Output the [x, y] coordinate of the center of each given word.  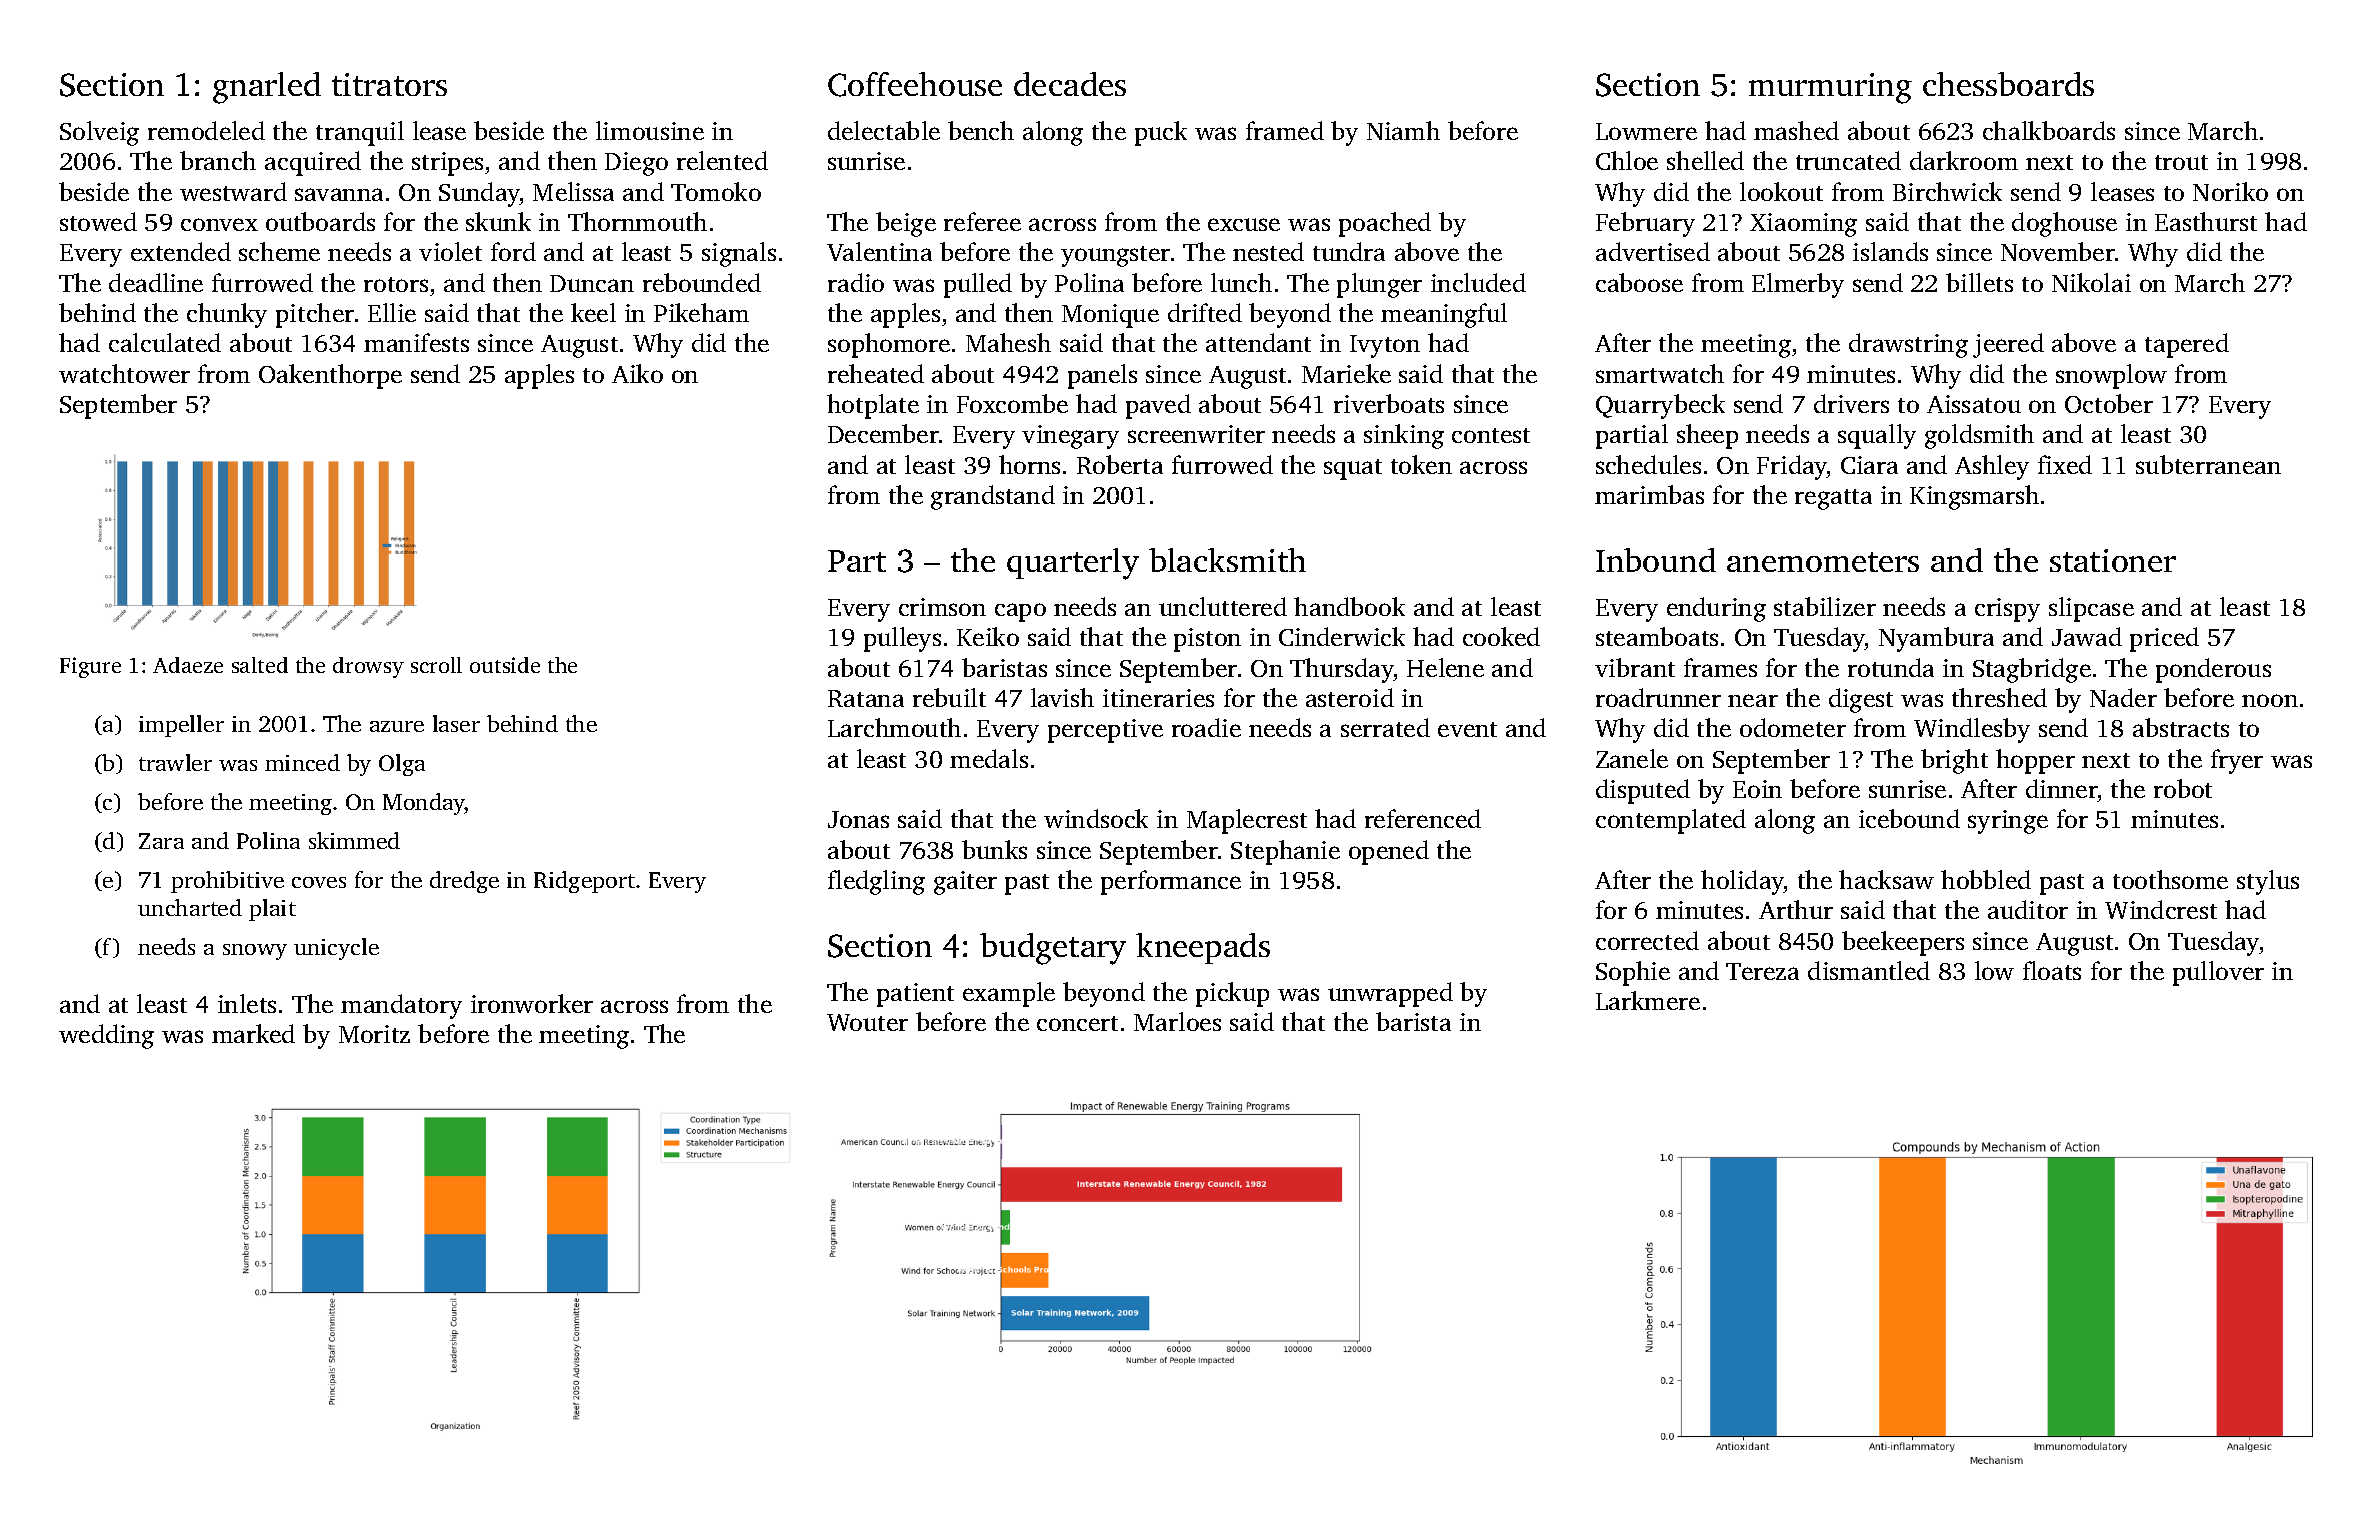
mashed [1796, 130]
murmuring [1830, 88]
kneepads [1203, 948]
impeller [181, 726]
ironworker [532, 1003]
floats [2052, 970]
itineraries [1158, 698]
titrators [389, 84]
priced [2164, 639]
